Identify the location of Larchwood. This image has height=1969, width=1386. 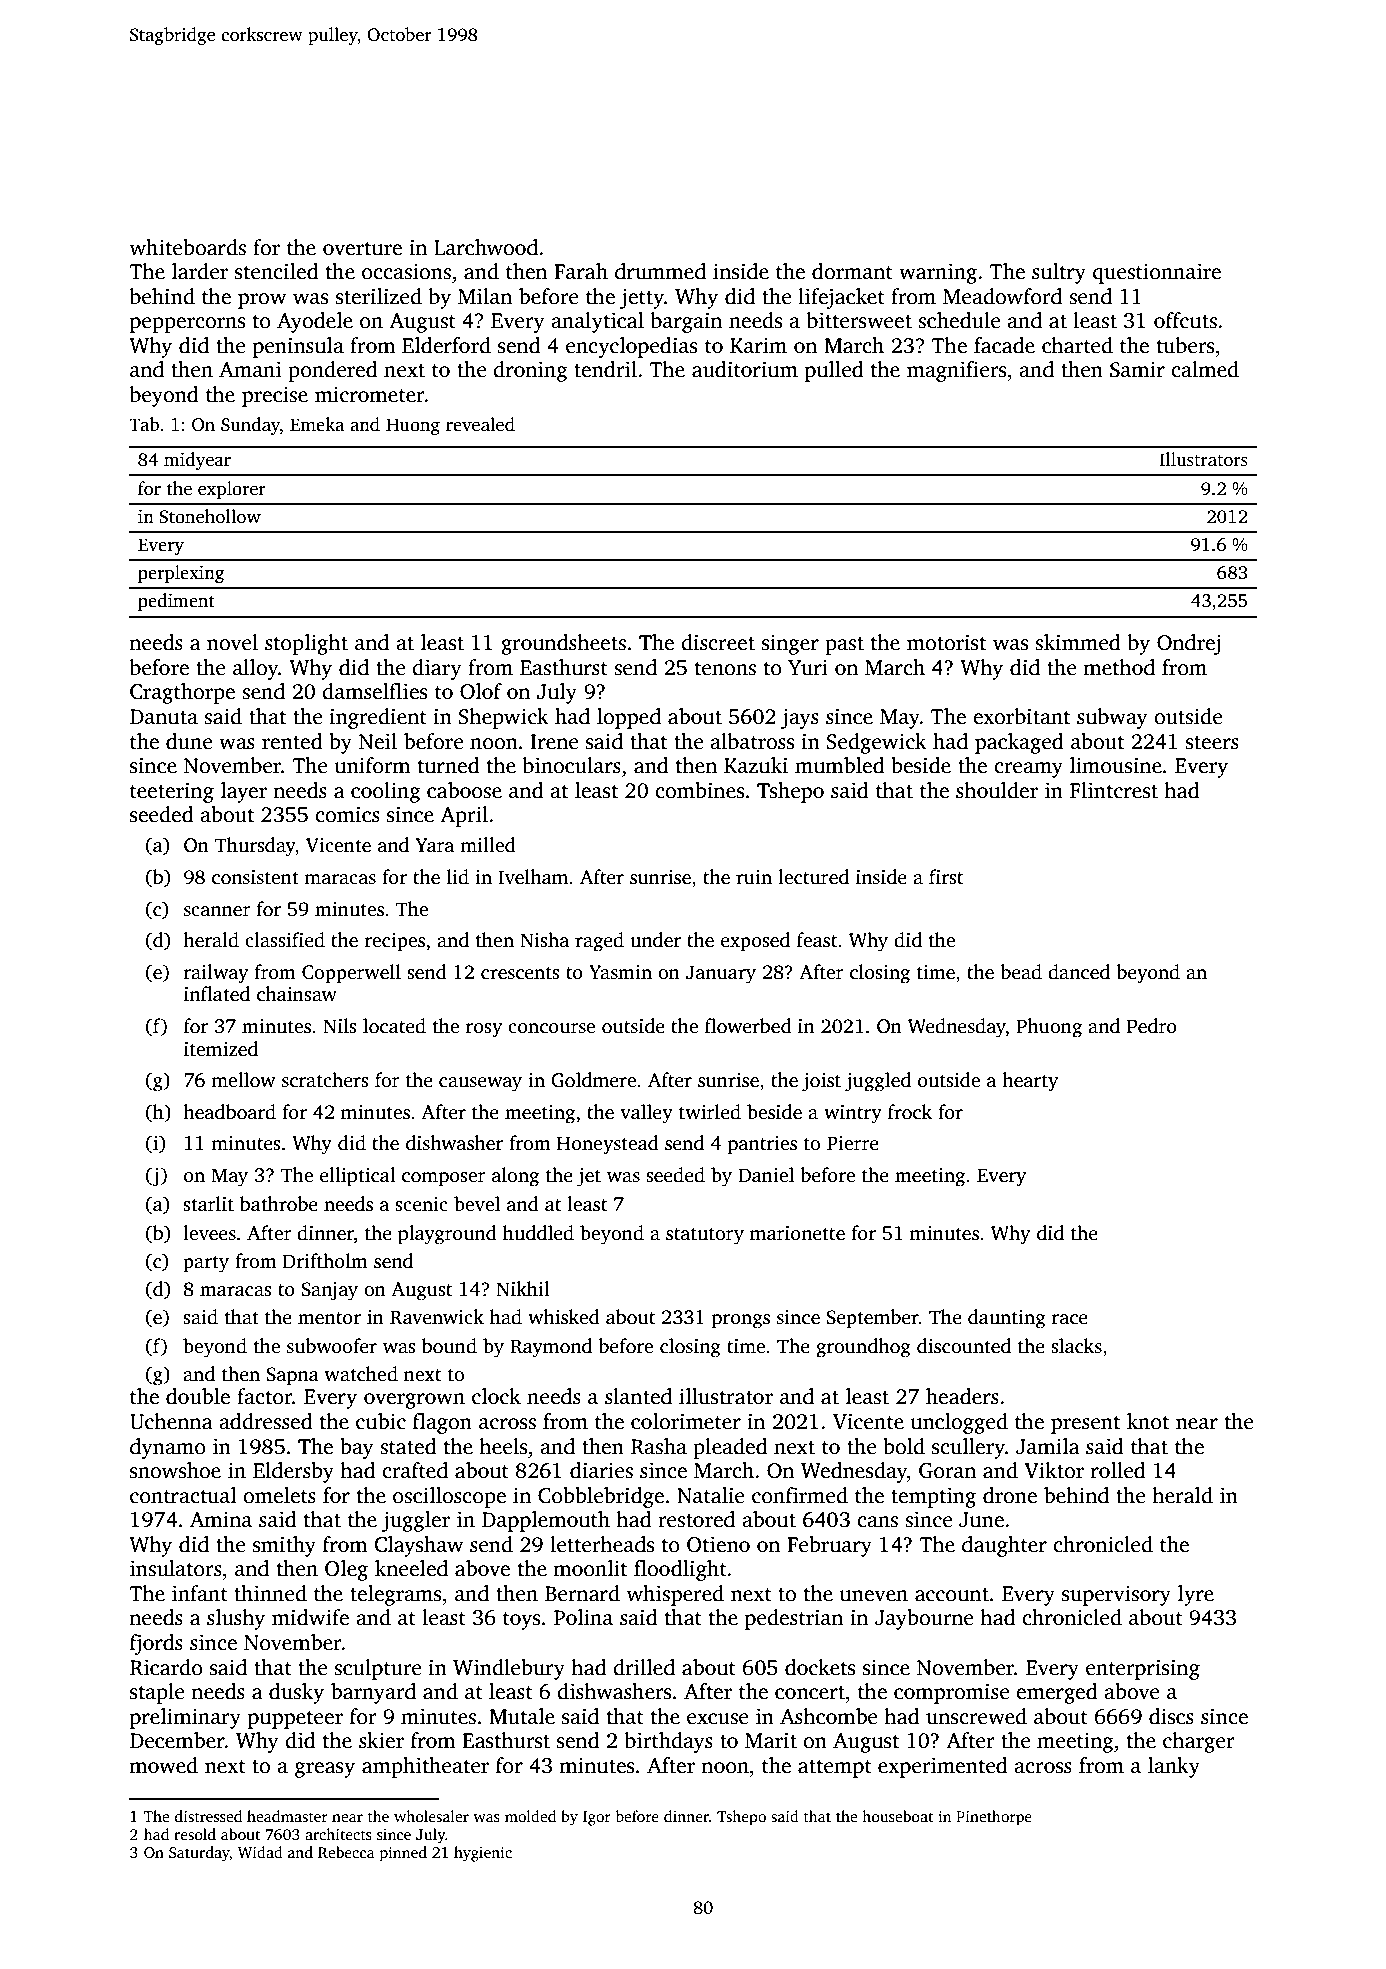
(486, 247).
